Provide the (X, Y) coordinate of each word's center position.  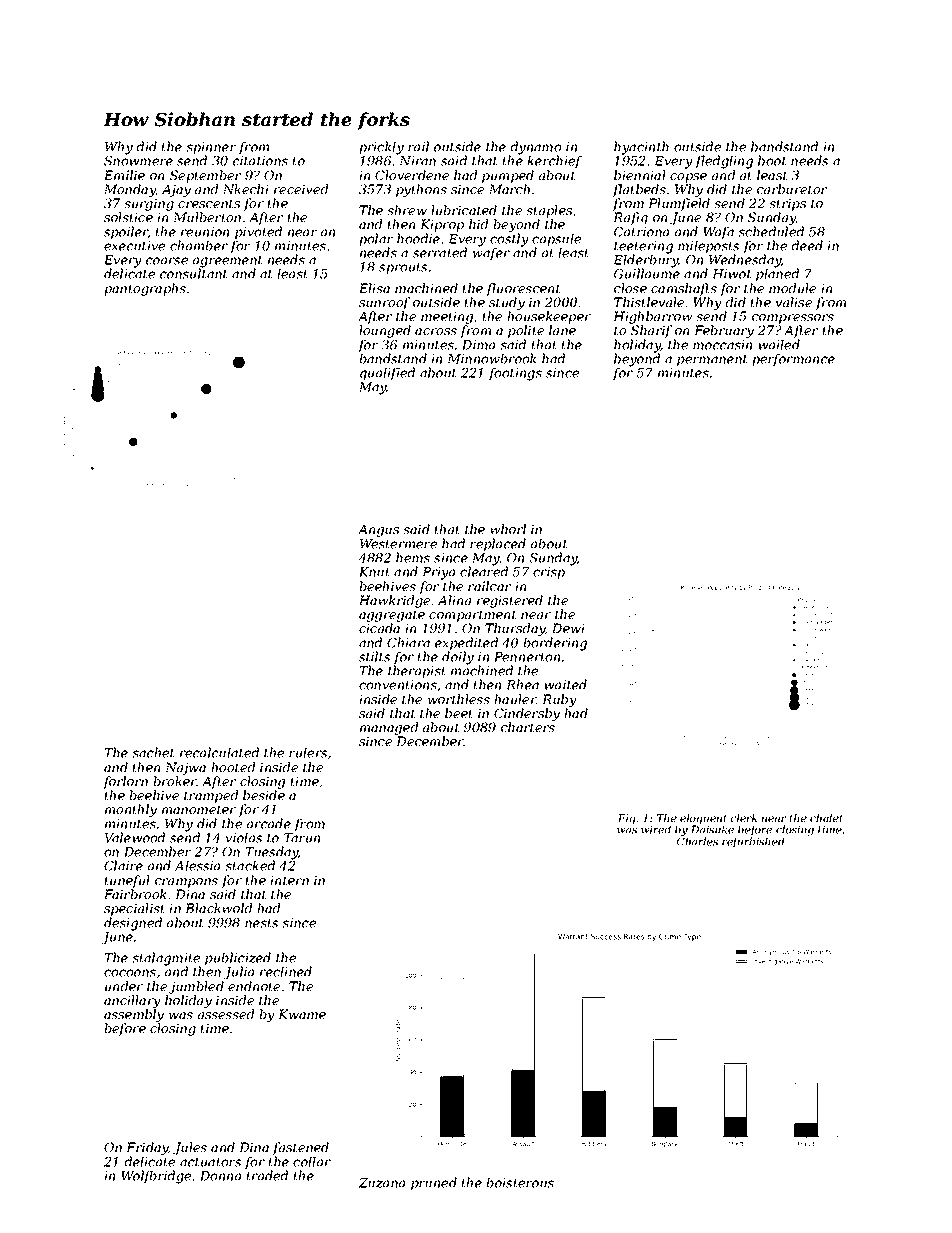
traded (267, 1175)
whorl (508, 529)
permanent (712, 360)
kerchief (554, 161)
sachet (153, 752)
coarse (167, 261)
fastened (301, 1148)
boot (772, 160)
